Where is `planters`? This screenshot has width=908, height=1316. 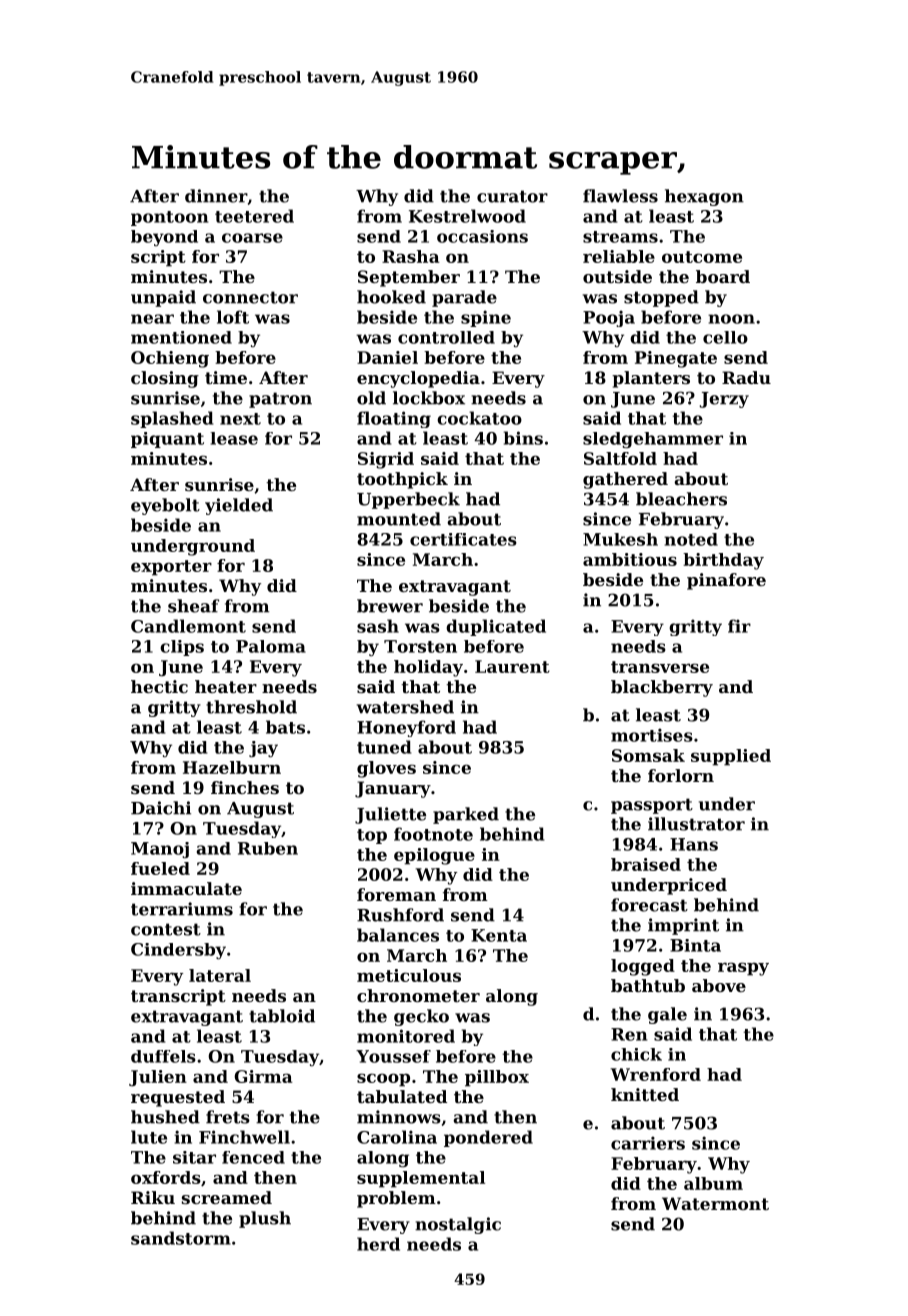
planters is located at coordinates (651, 379).
